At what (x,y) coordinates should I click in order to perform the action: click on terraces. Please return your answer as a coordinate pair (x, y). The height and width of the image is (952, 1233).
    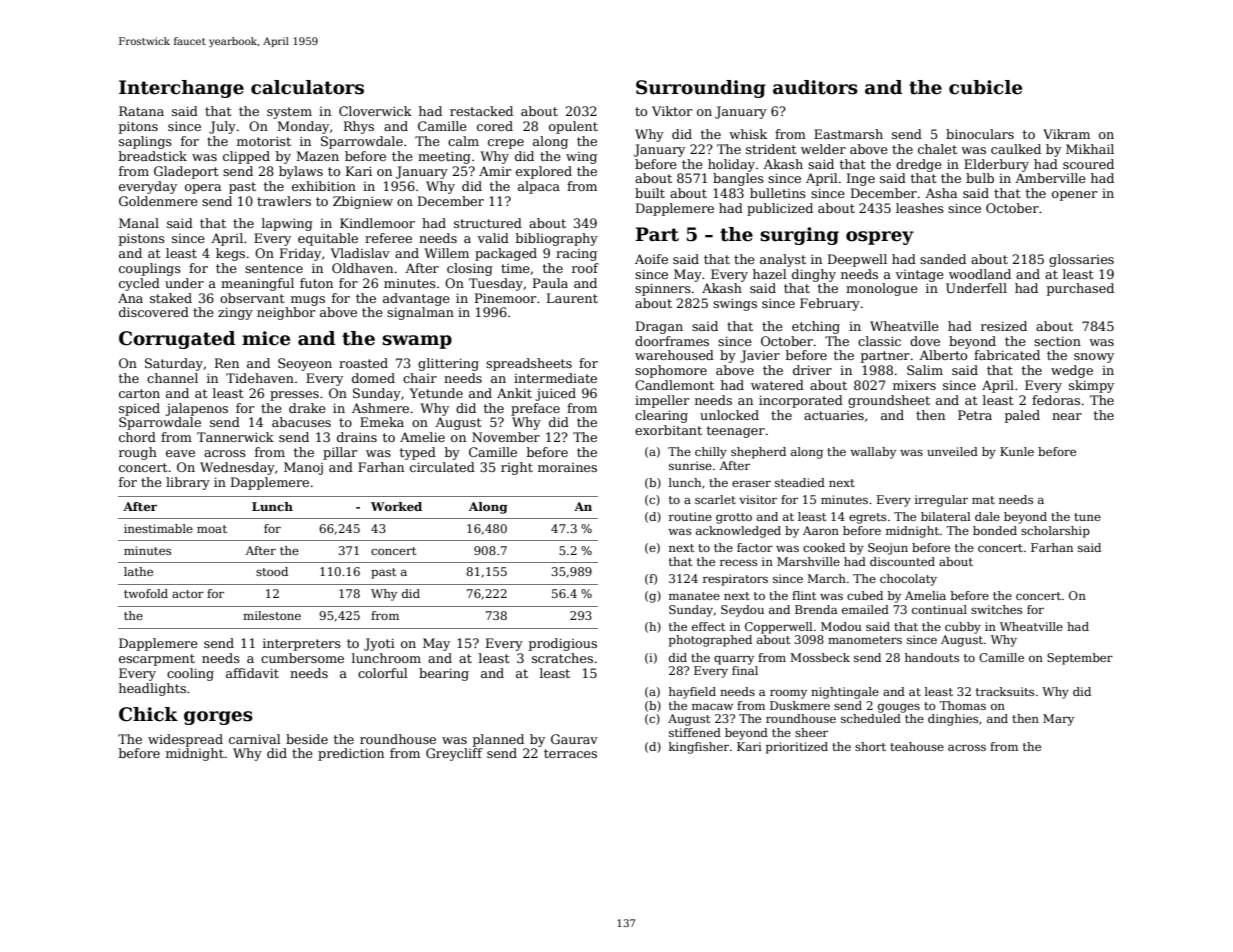
    Looking at the image, I should click on (570, 753).
